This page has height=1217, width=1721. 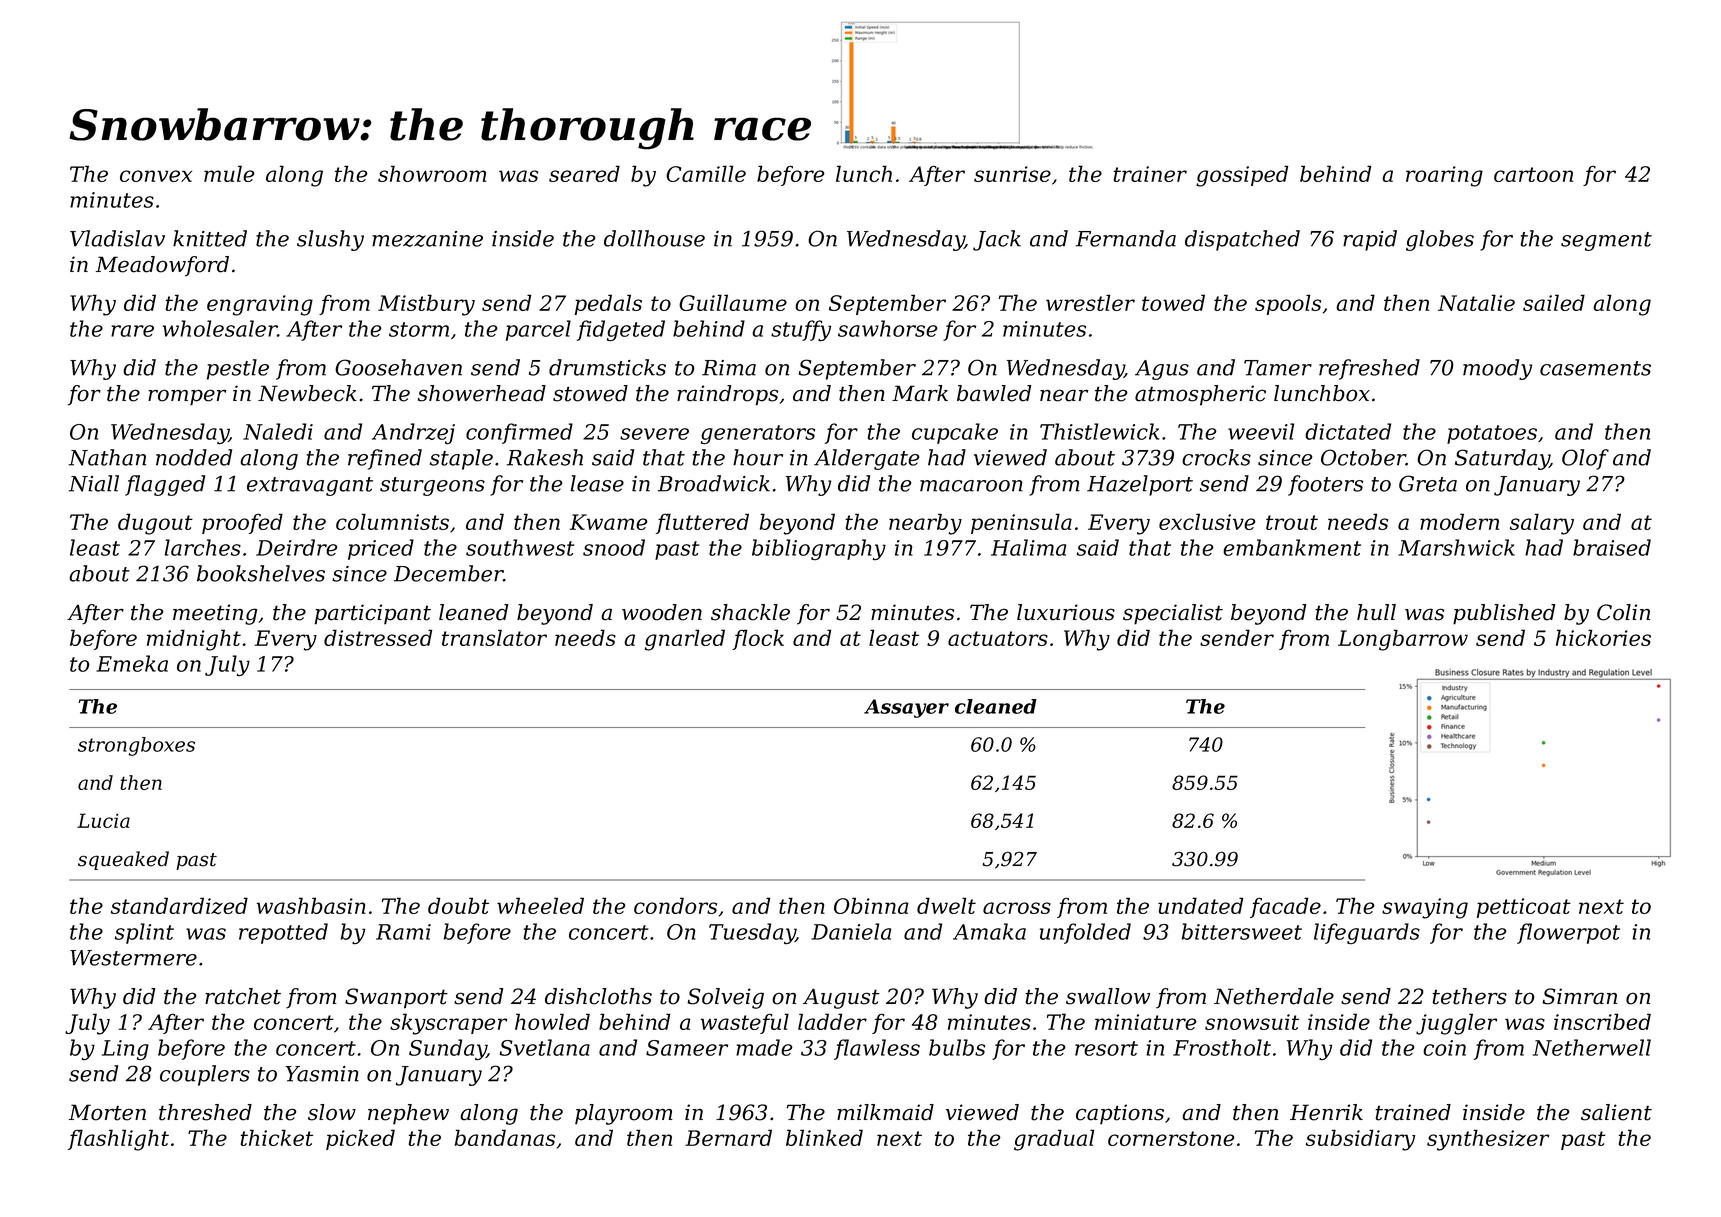 What do you see at coordinates (117, 238) in the page?
I see `Vladislav` at bounding box center [117, 238].
